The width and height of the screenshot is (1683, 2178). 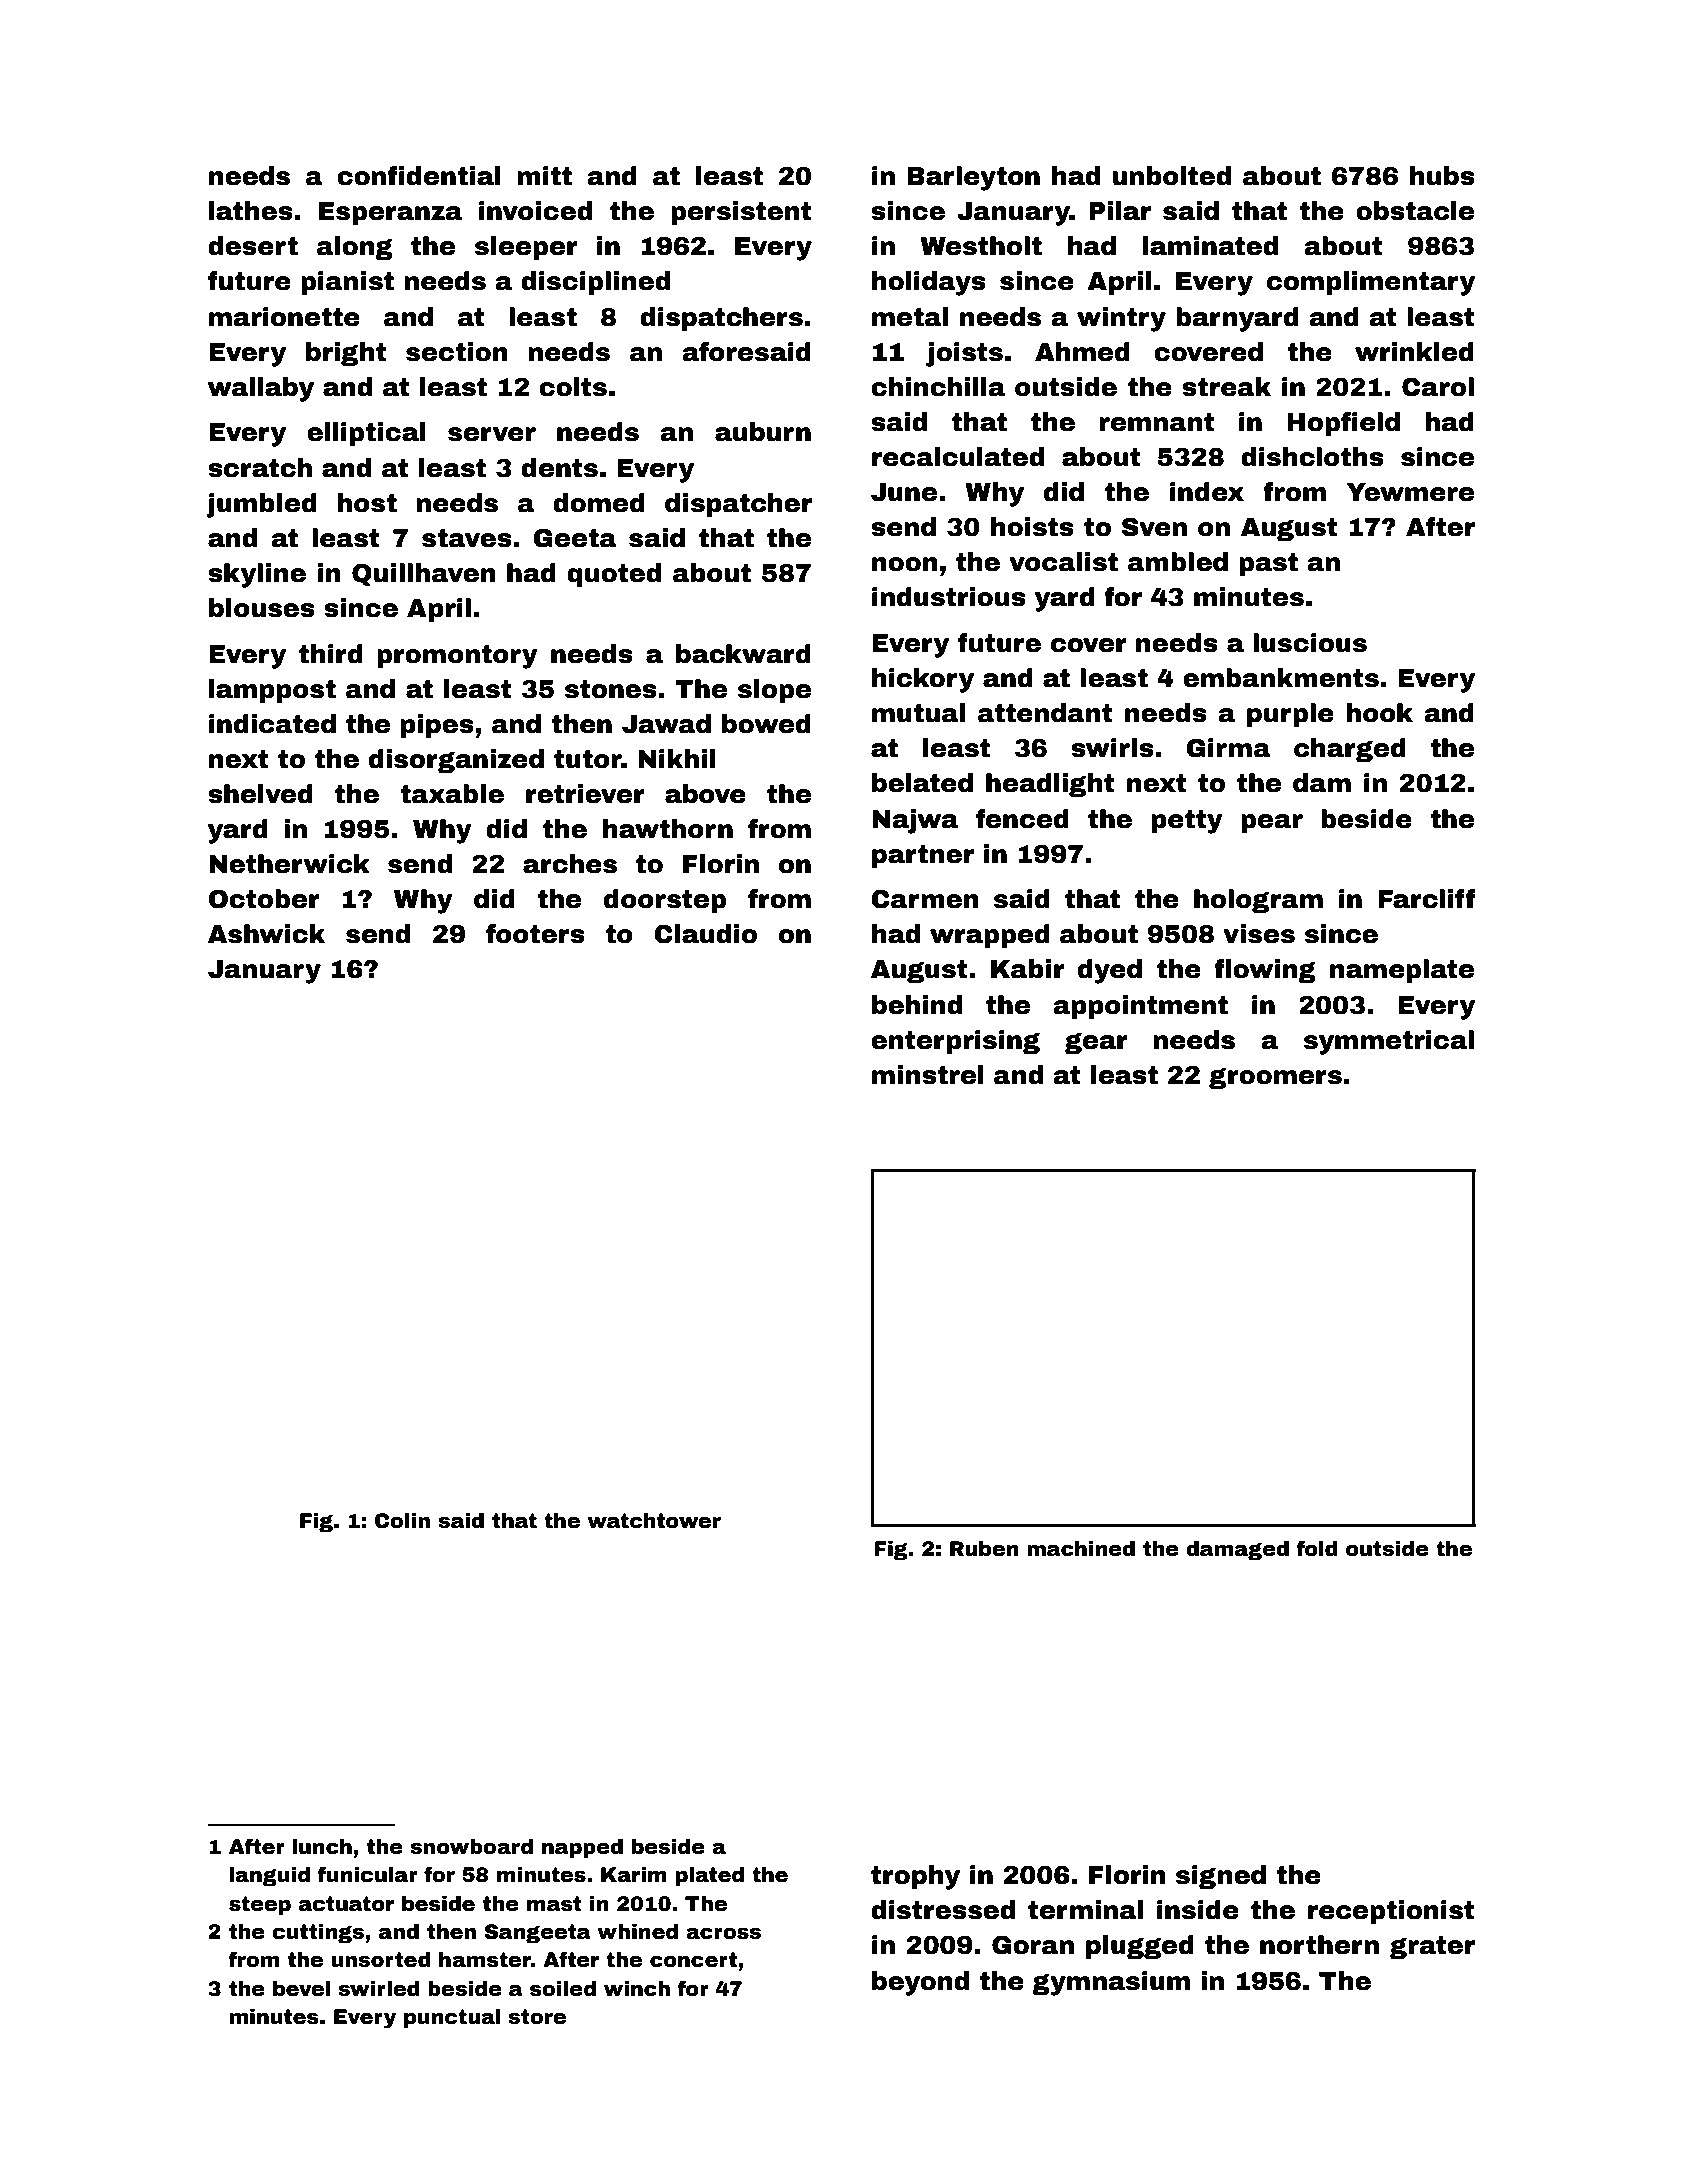 What do you see at coordinates (1319, 1945) in the screenshot?
I see `northern` at bounding box center [1319, 1945].
